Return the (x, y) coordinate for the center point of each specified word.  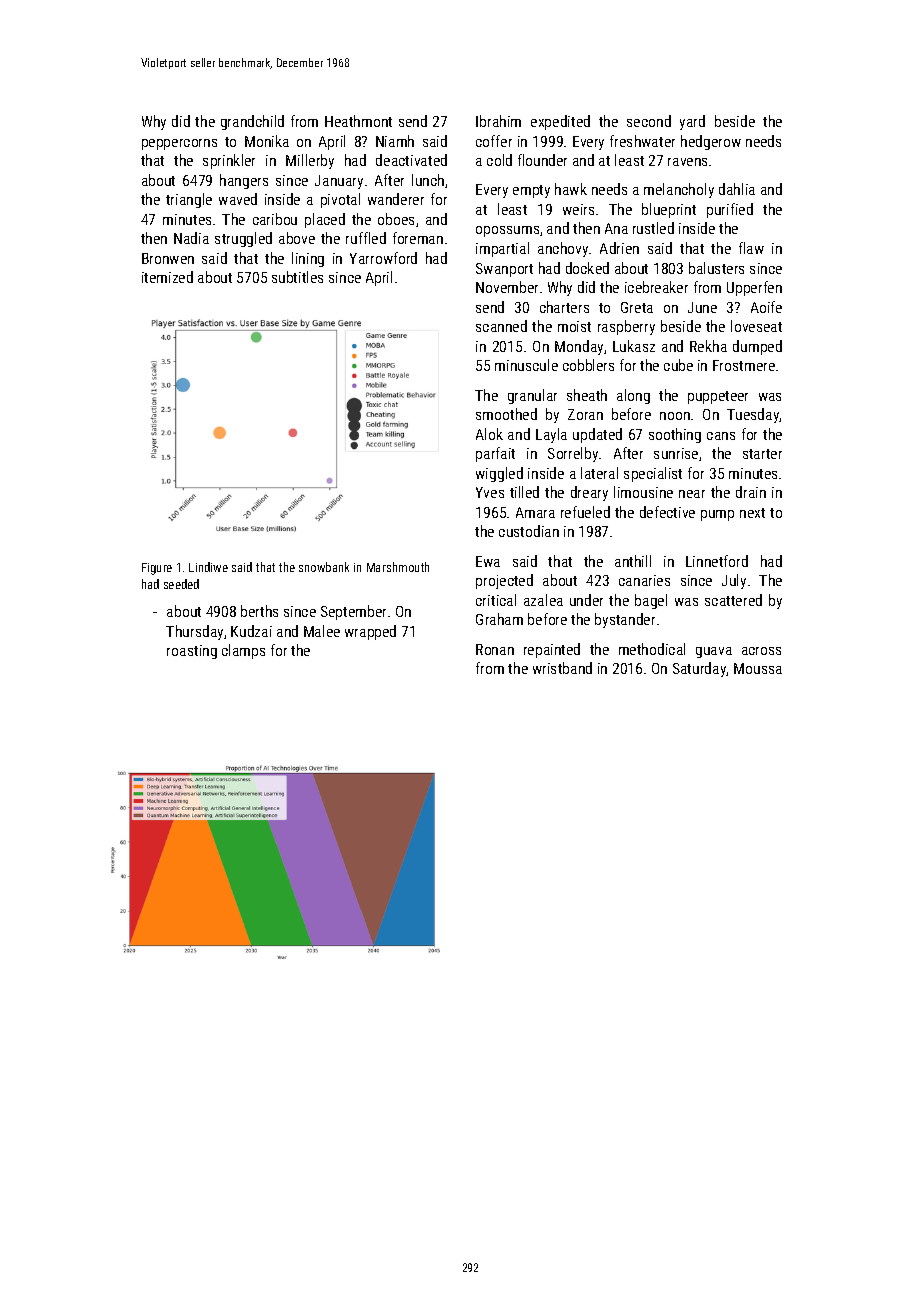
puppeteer (718, 397)
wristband (562, 668)
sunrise (676, 453)
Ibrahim (498, 121)
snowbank (324, 567)
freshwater (642, 141)
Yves (490, 492)
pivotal (340, 200)
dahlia (737, 189)
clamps (243, 651)
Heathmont (358, 121)
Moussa (758, 668)
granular (532, 396)
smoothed (506, 414)
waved (238, 199)
